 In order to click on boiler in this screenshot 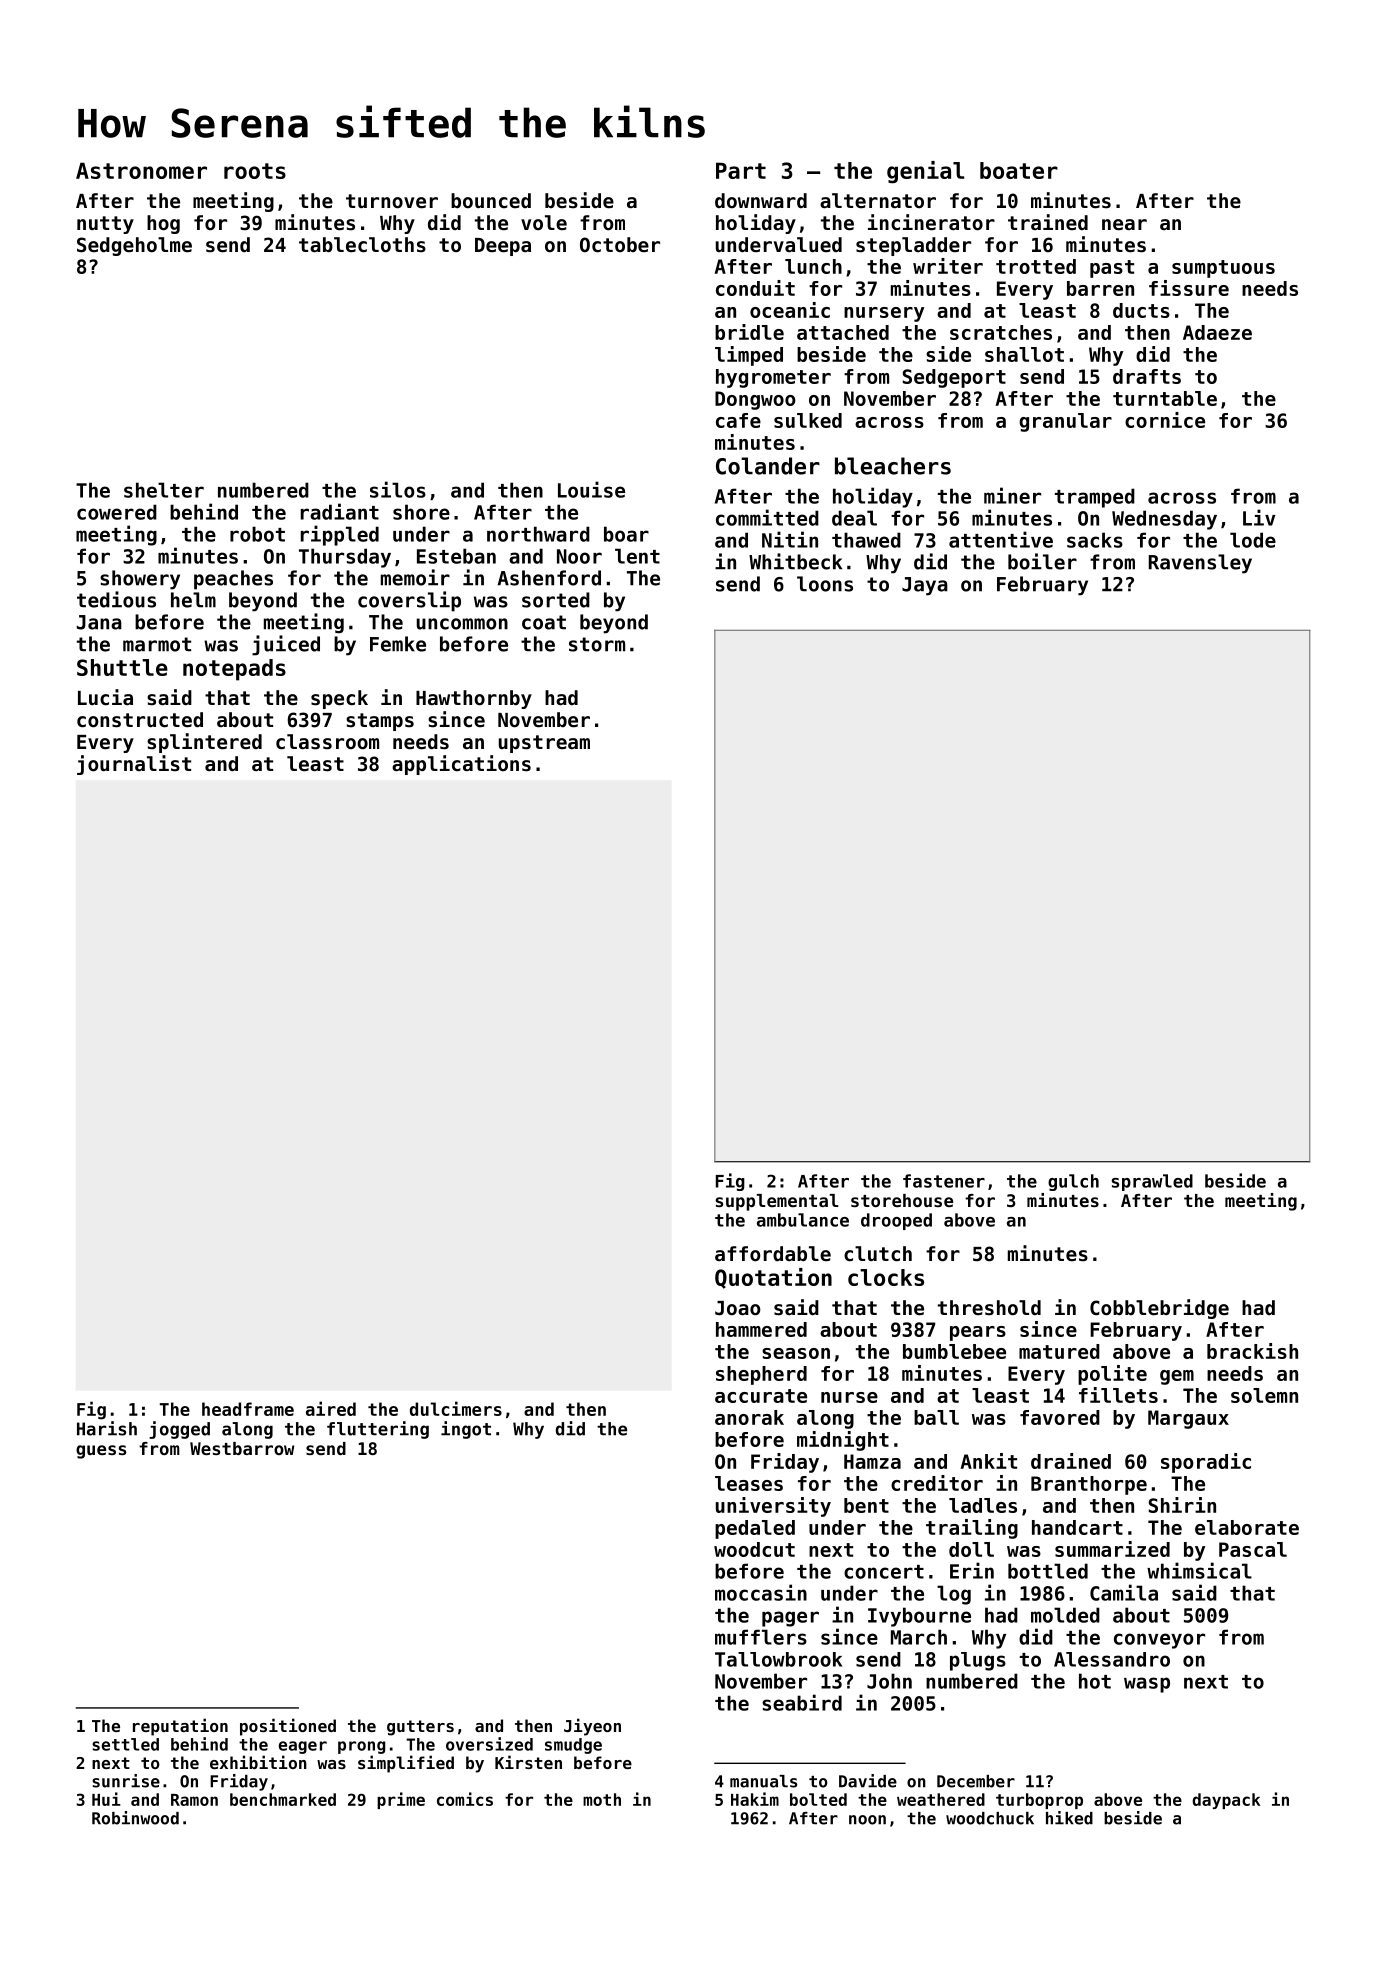, I will do `click(1042, 561)`.
